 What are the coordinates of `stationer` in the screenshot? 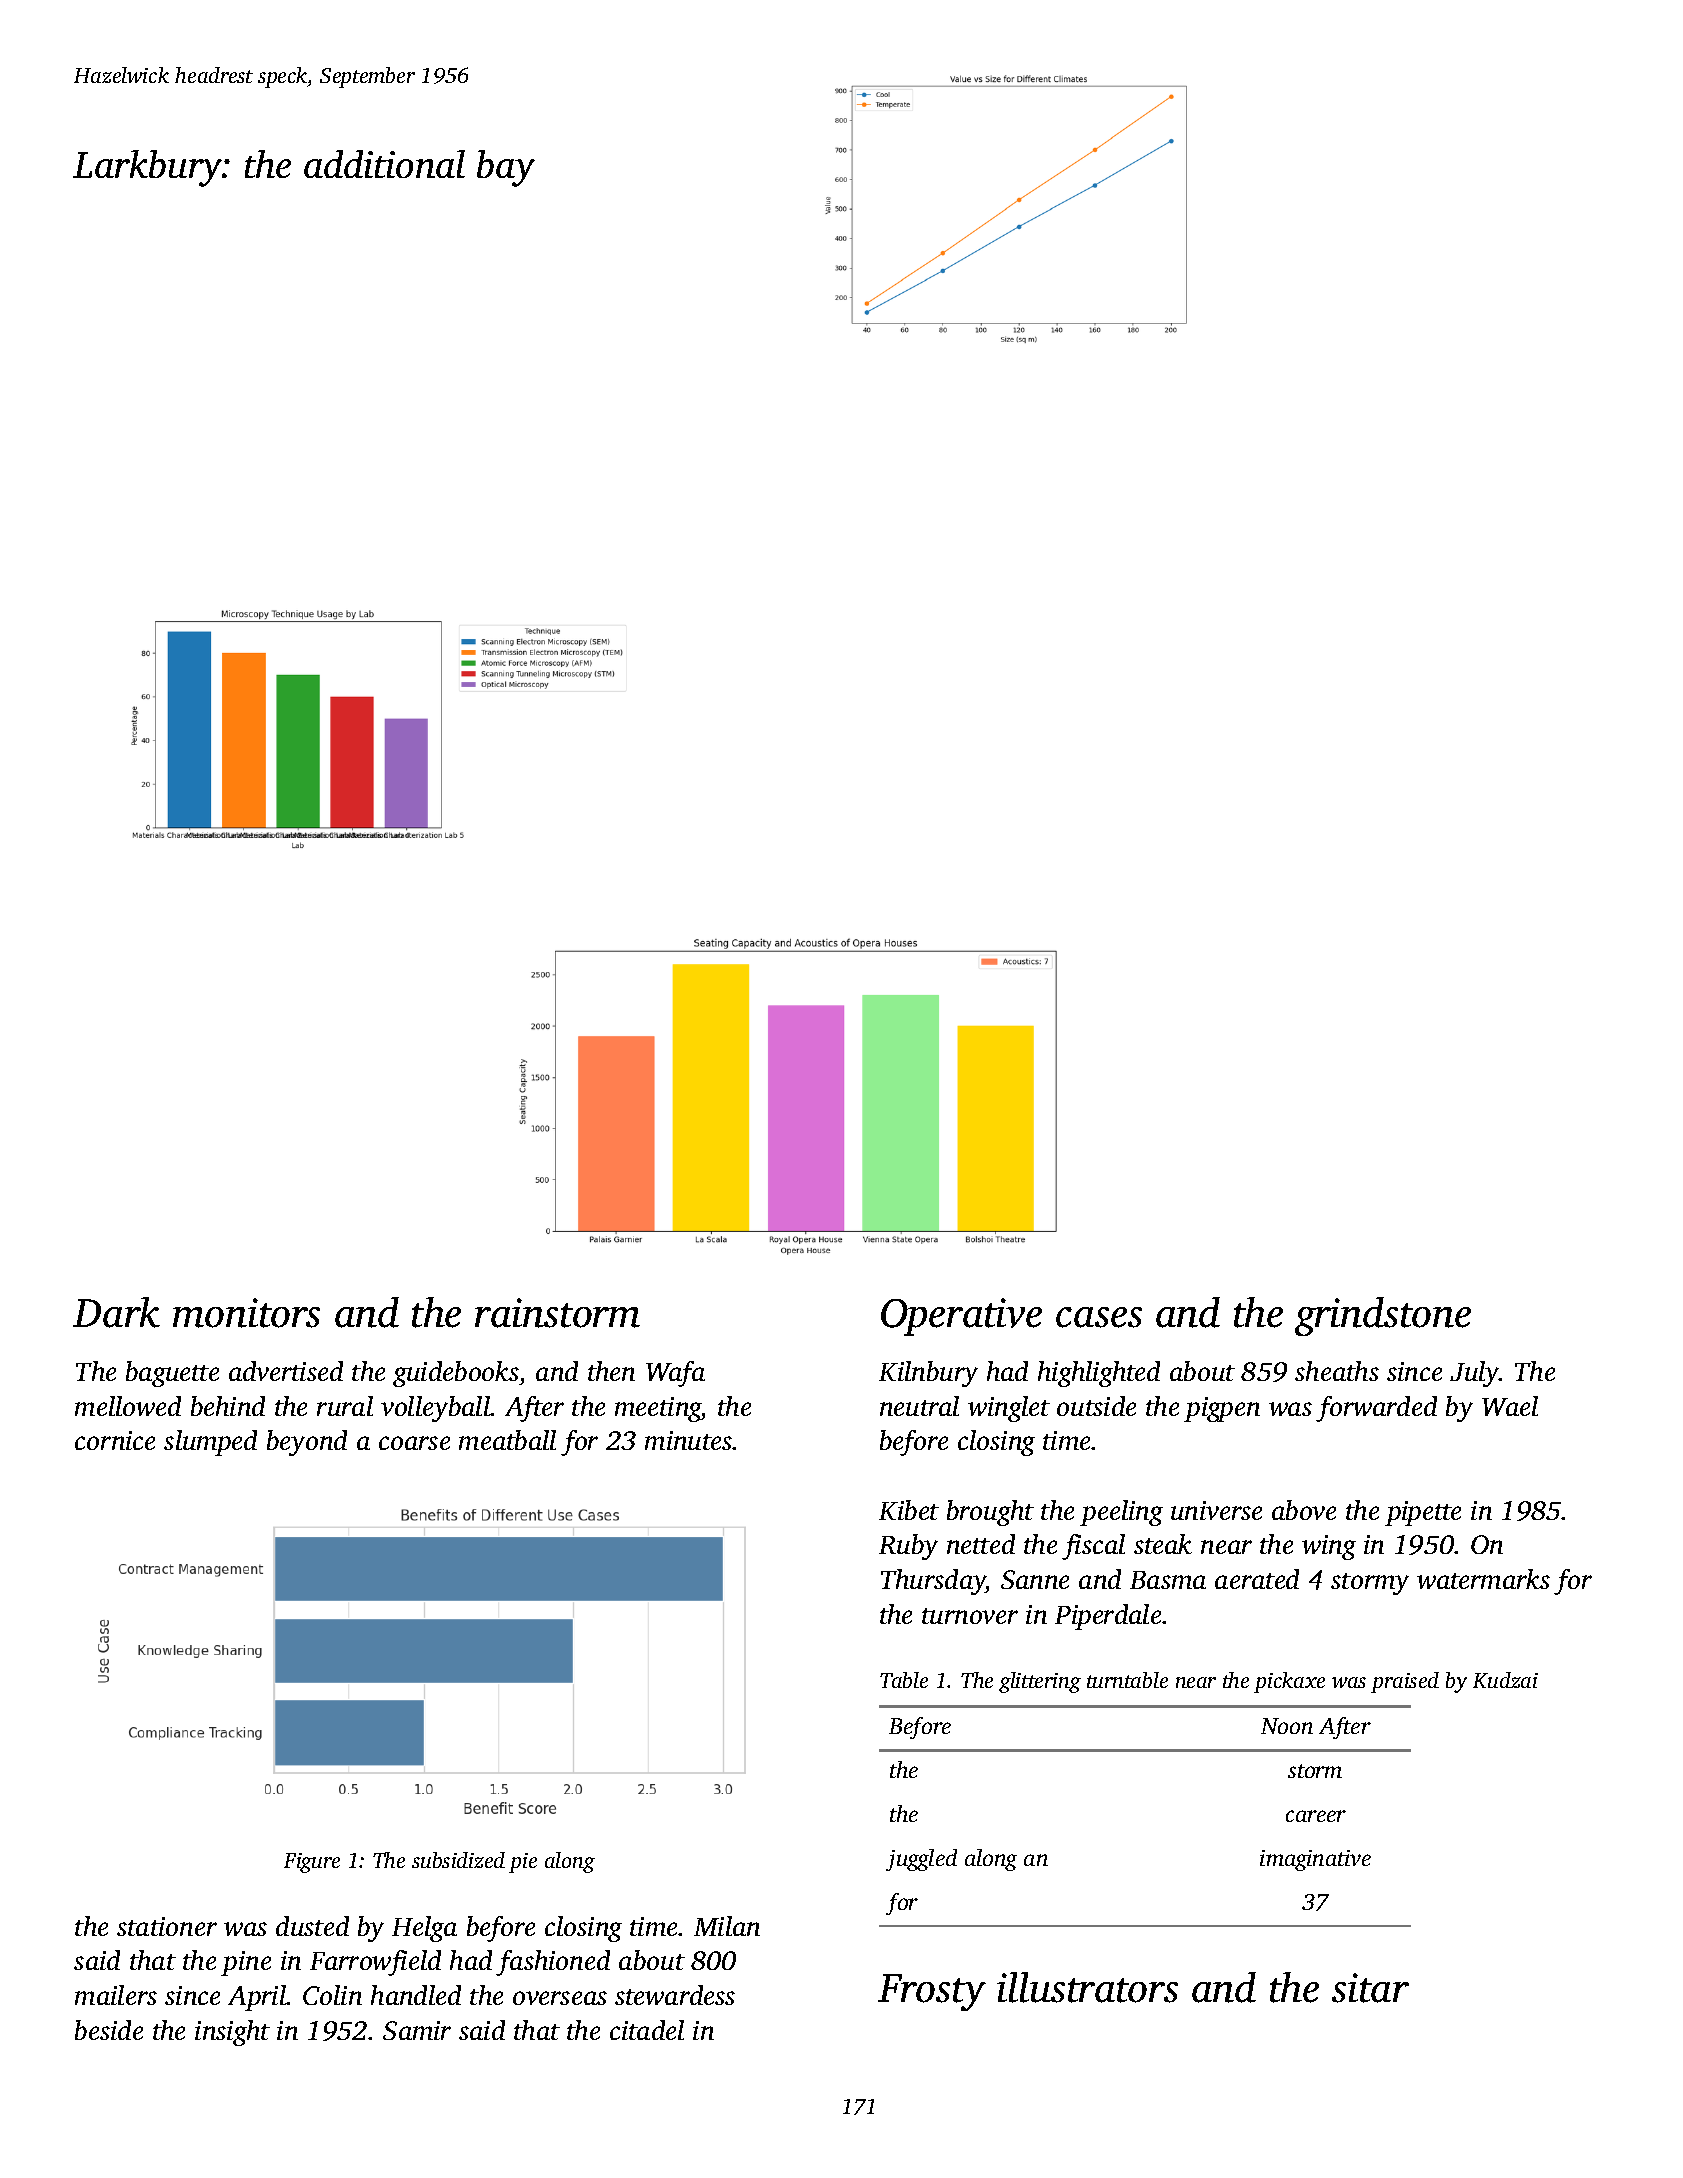 It's located at (167, 1926).
